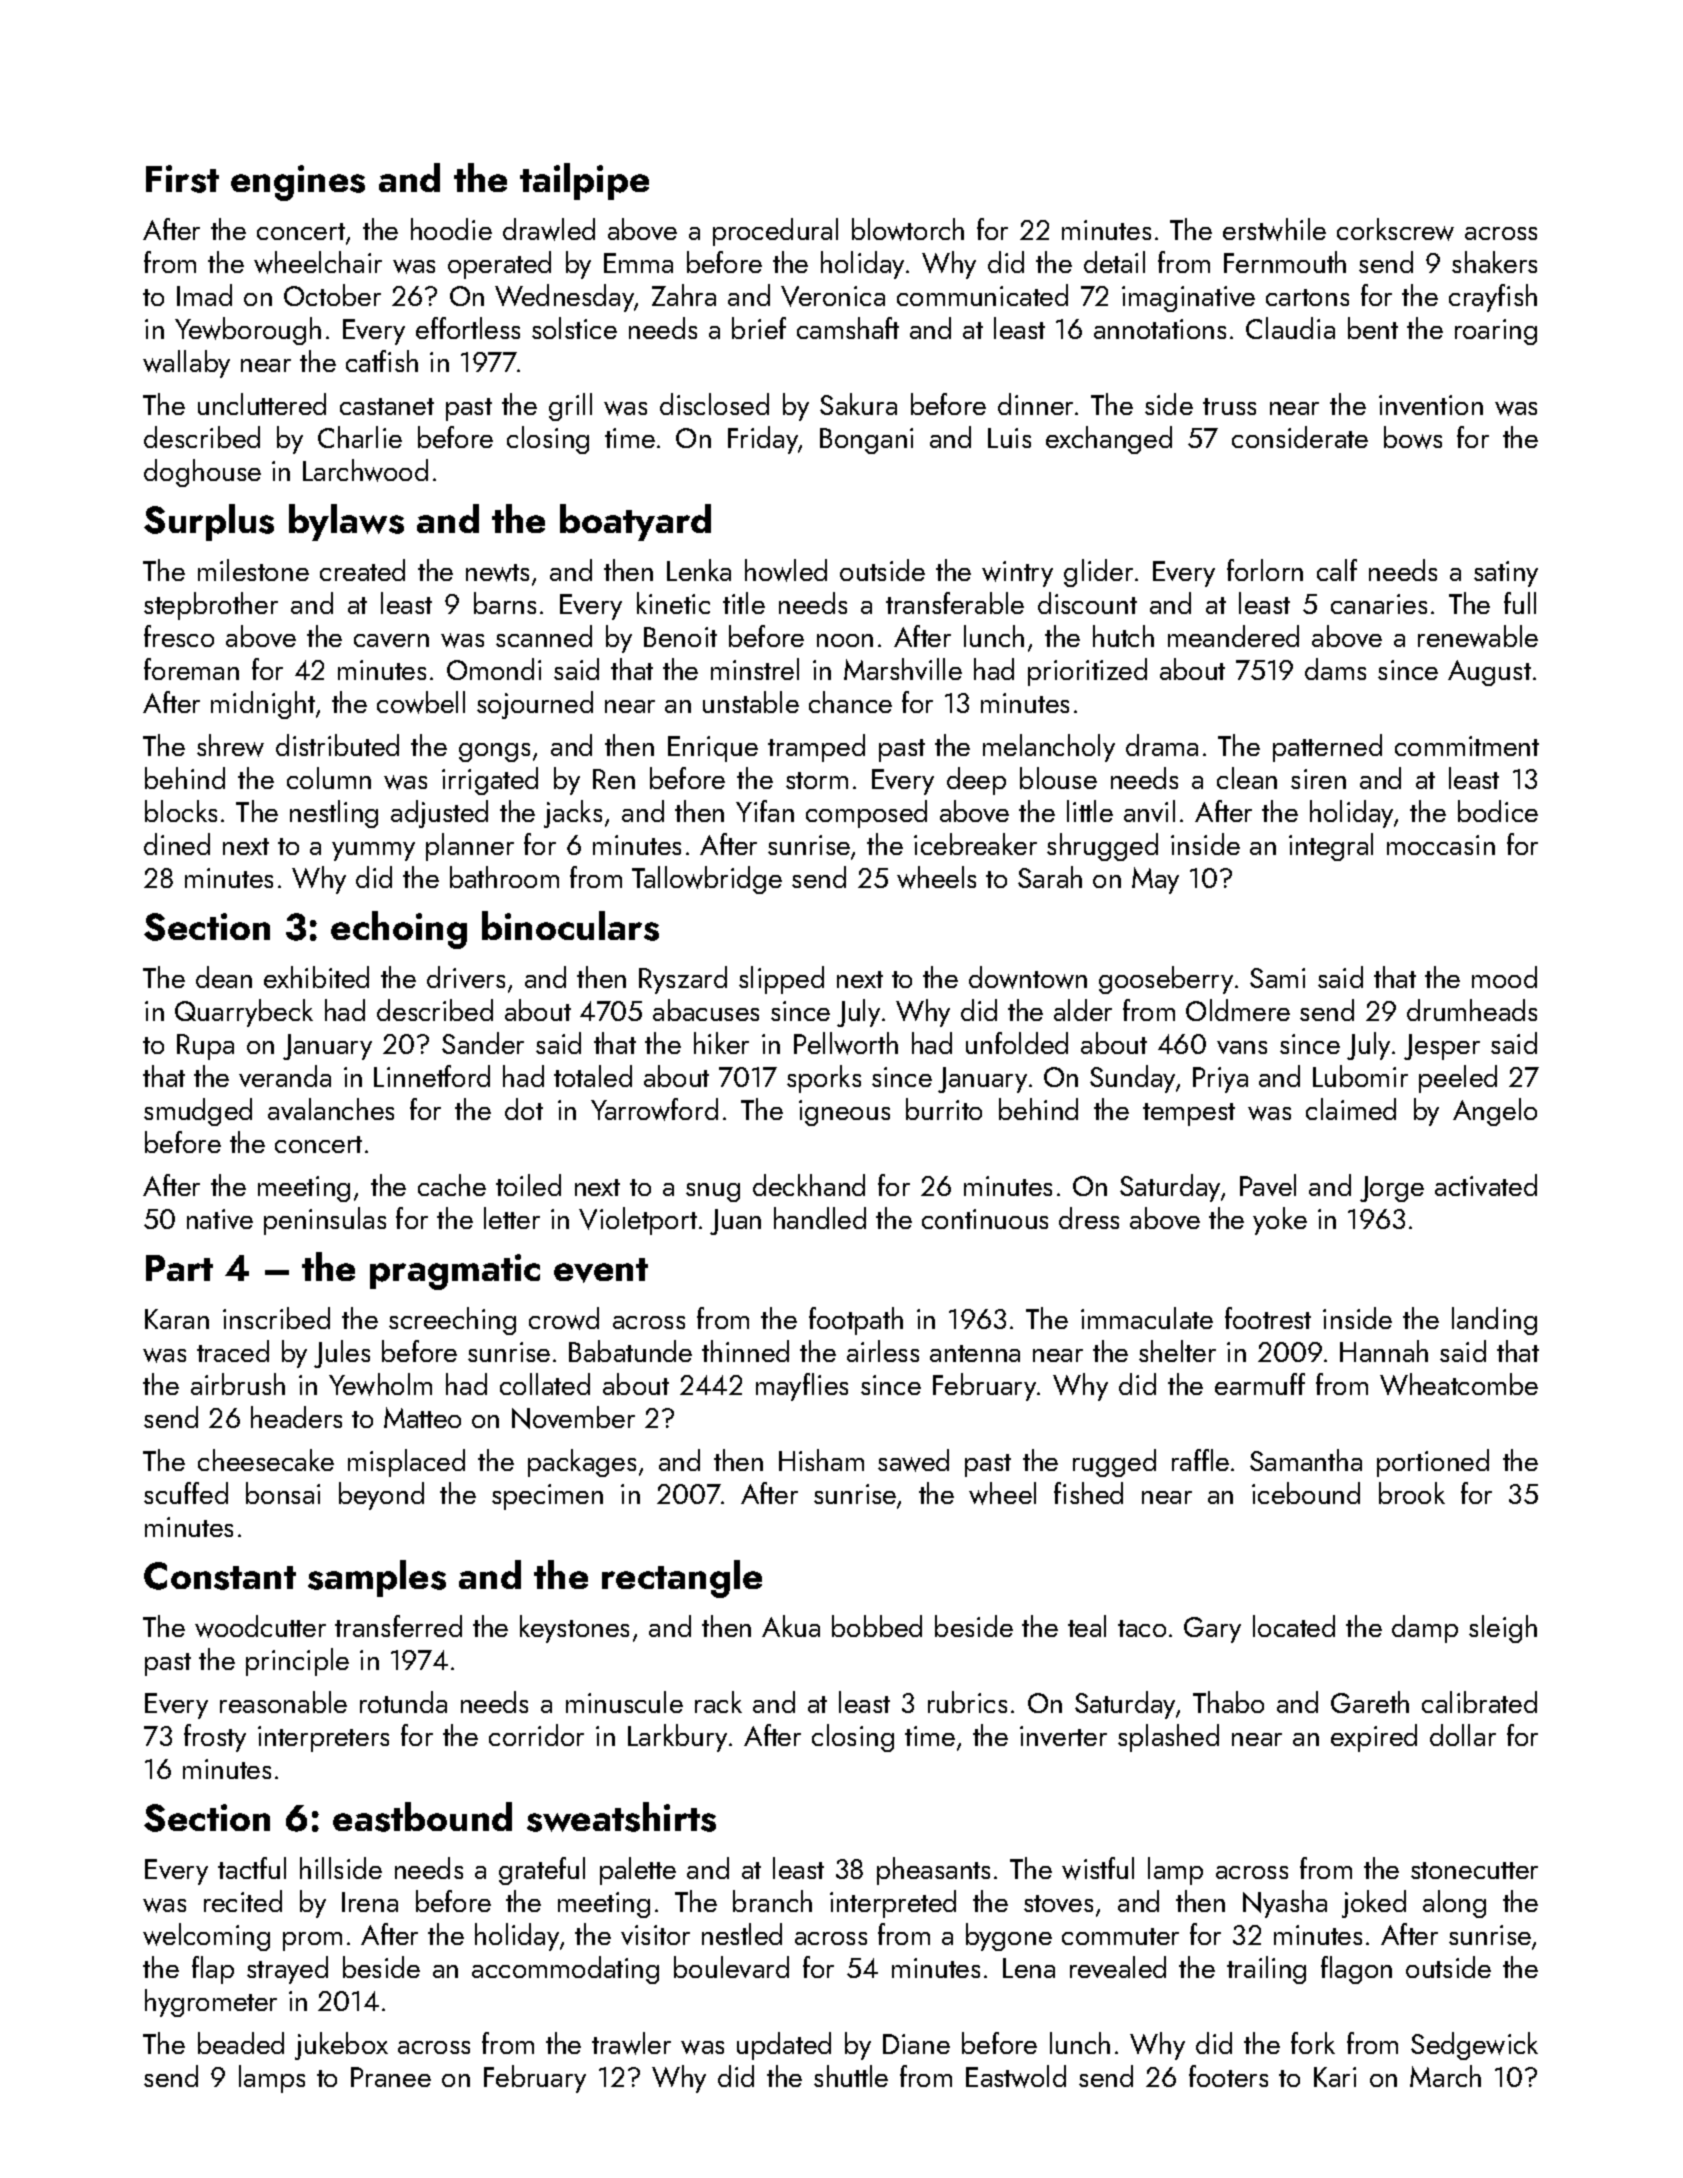 The width and height of the screenshot is (1683, 2178). Describe the element at coordinates (451, 229) in the screenshot. I see `hoodie` at that location.
